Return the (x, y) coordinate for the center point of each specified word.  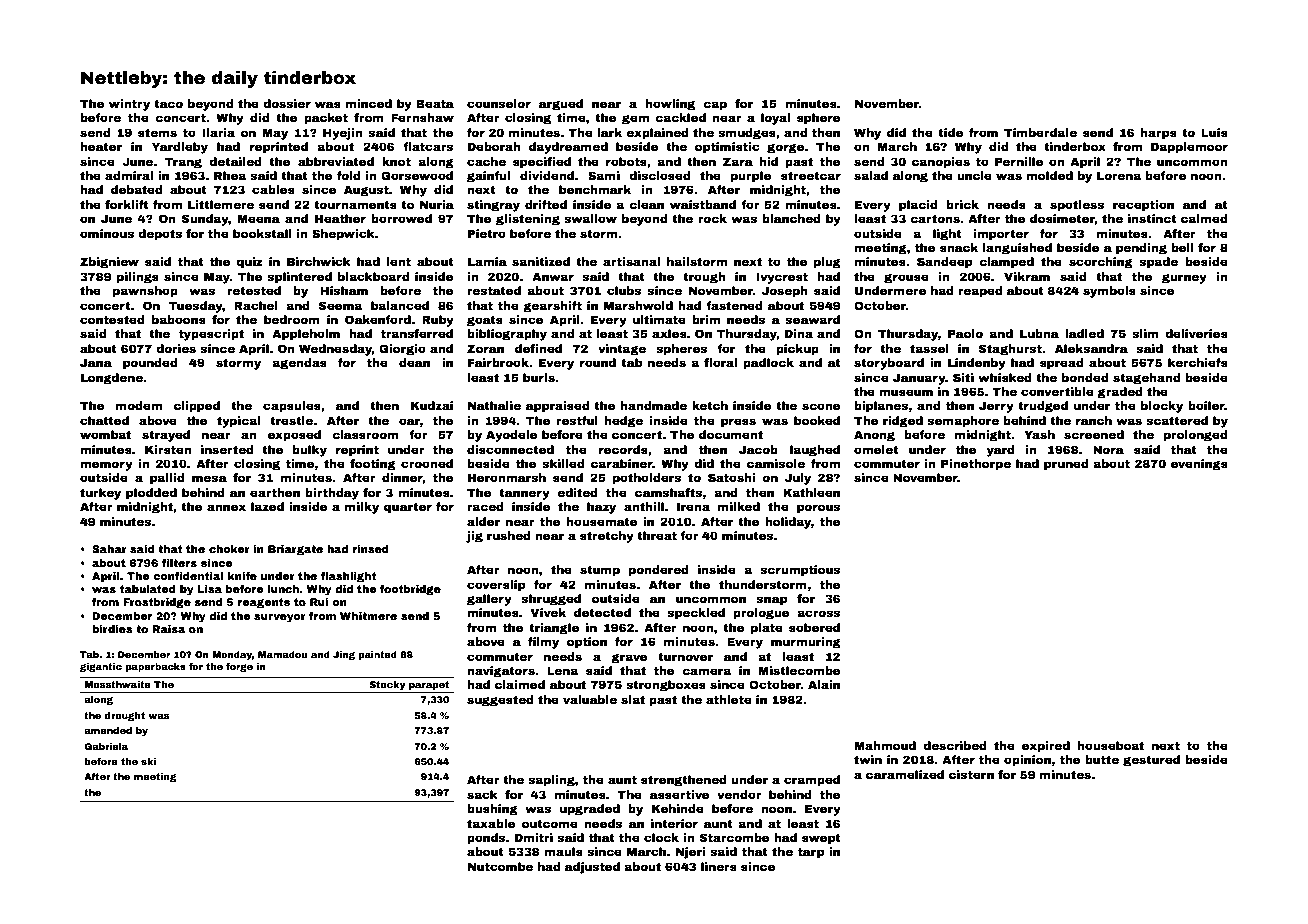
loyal (775, 119)
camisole (776, 463)
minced (368, 103)
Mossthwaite (118, 684)
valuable (590, 699)
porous (818, 509)
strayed (166, 436)
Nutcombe (500, 866)
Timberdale (1040, 132)
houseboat (1110, 745)
